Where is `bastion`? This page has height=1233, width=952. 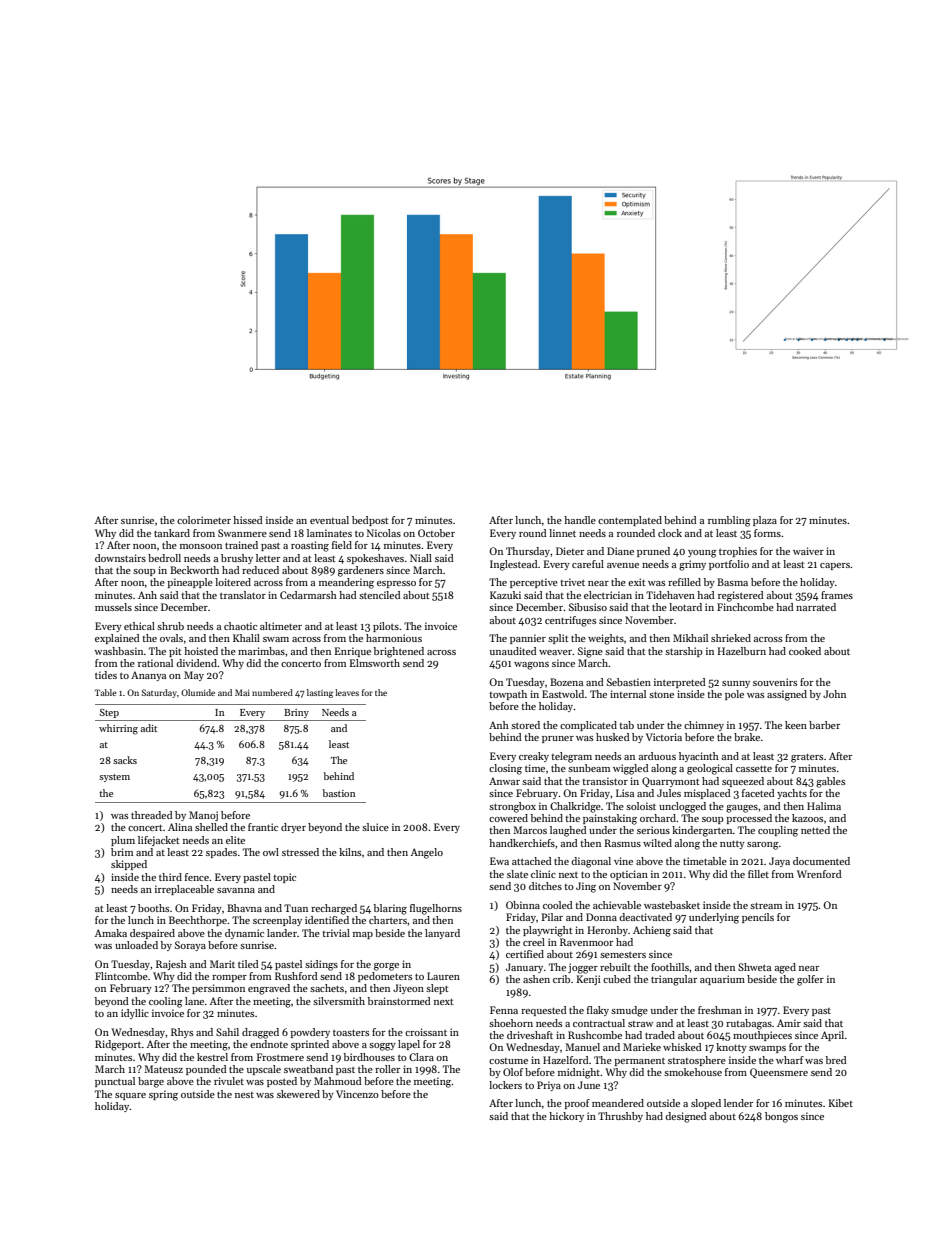 bastion is located at coordinates (339, 793).
